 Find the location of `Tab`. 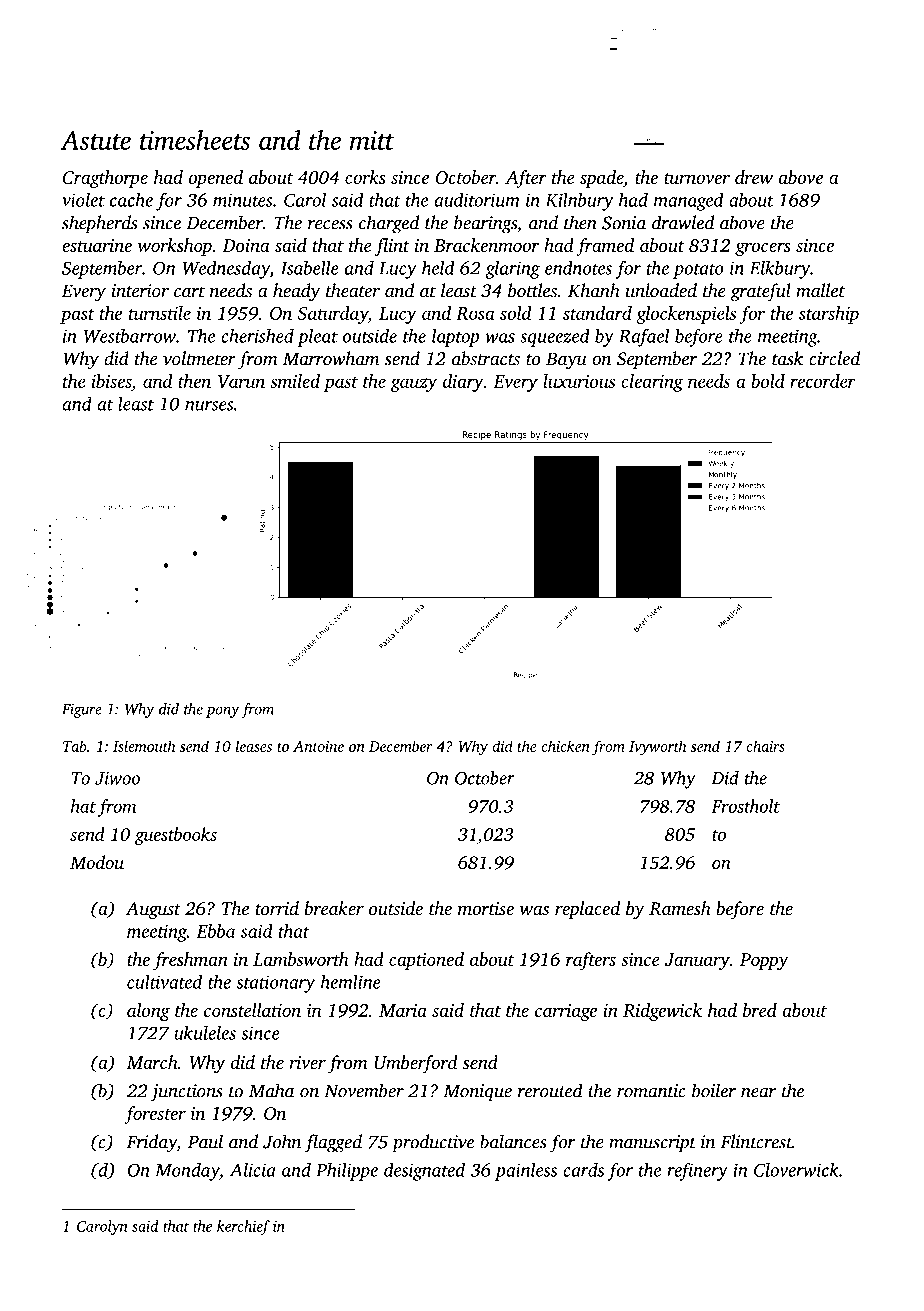

Tab is located at coordinates (75, 746).
